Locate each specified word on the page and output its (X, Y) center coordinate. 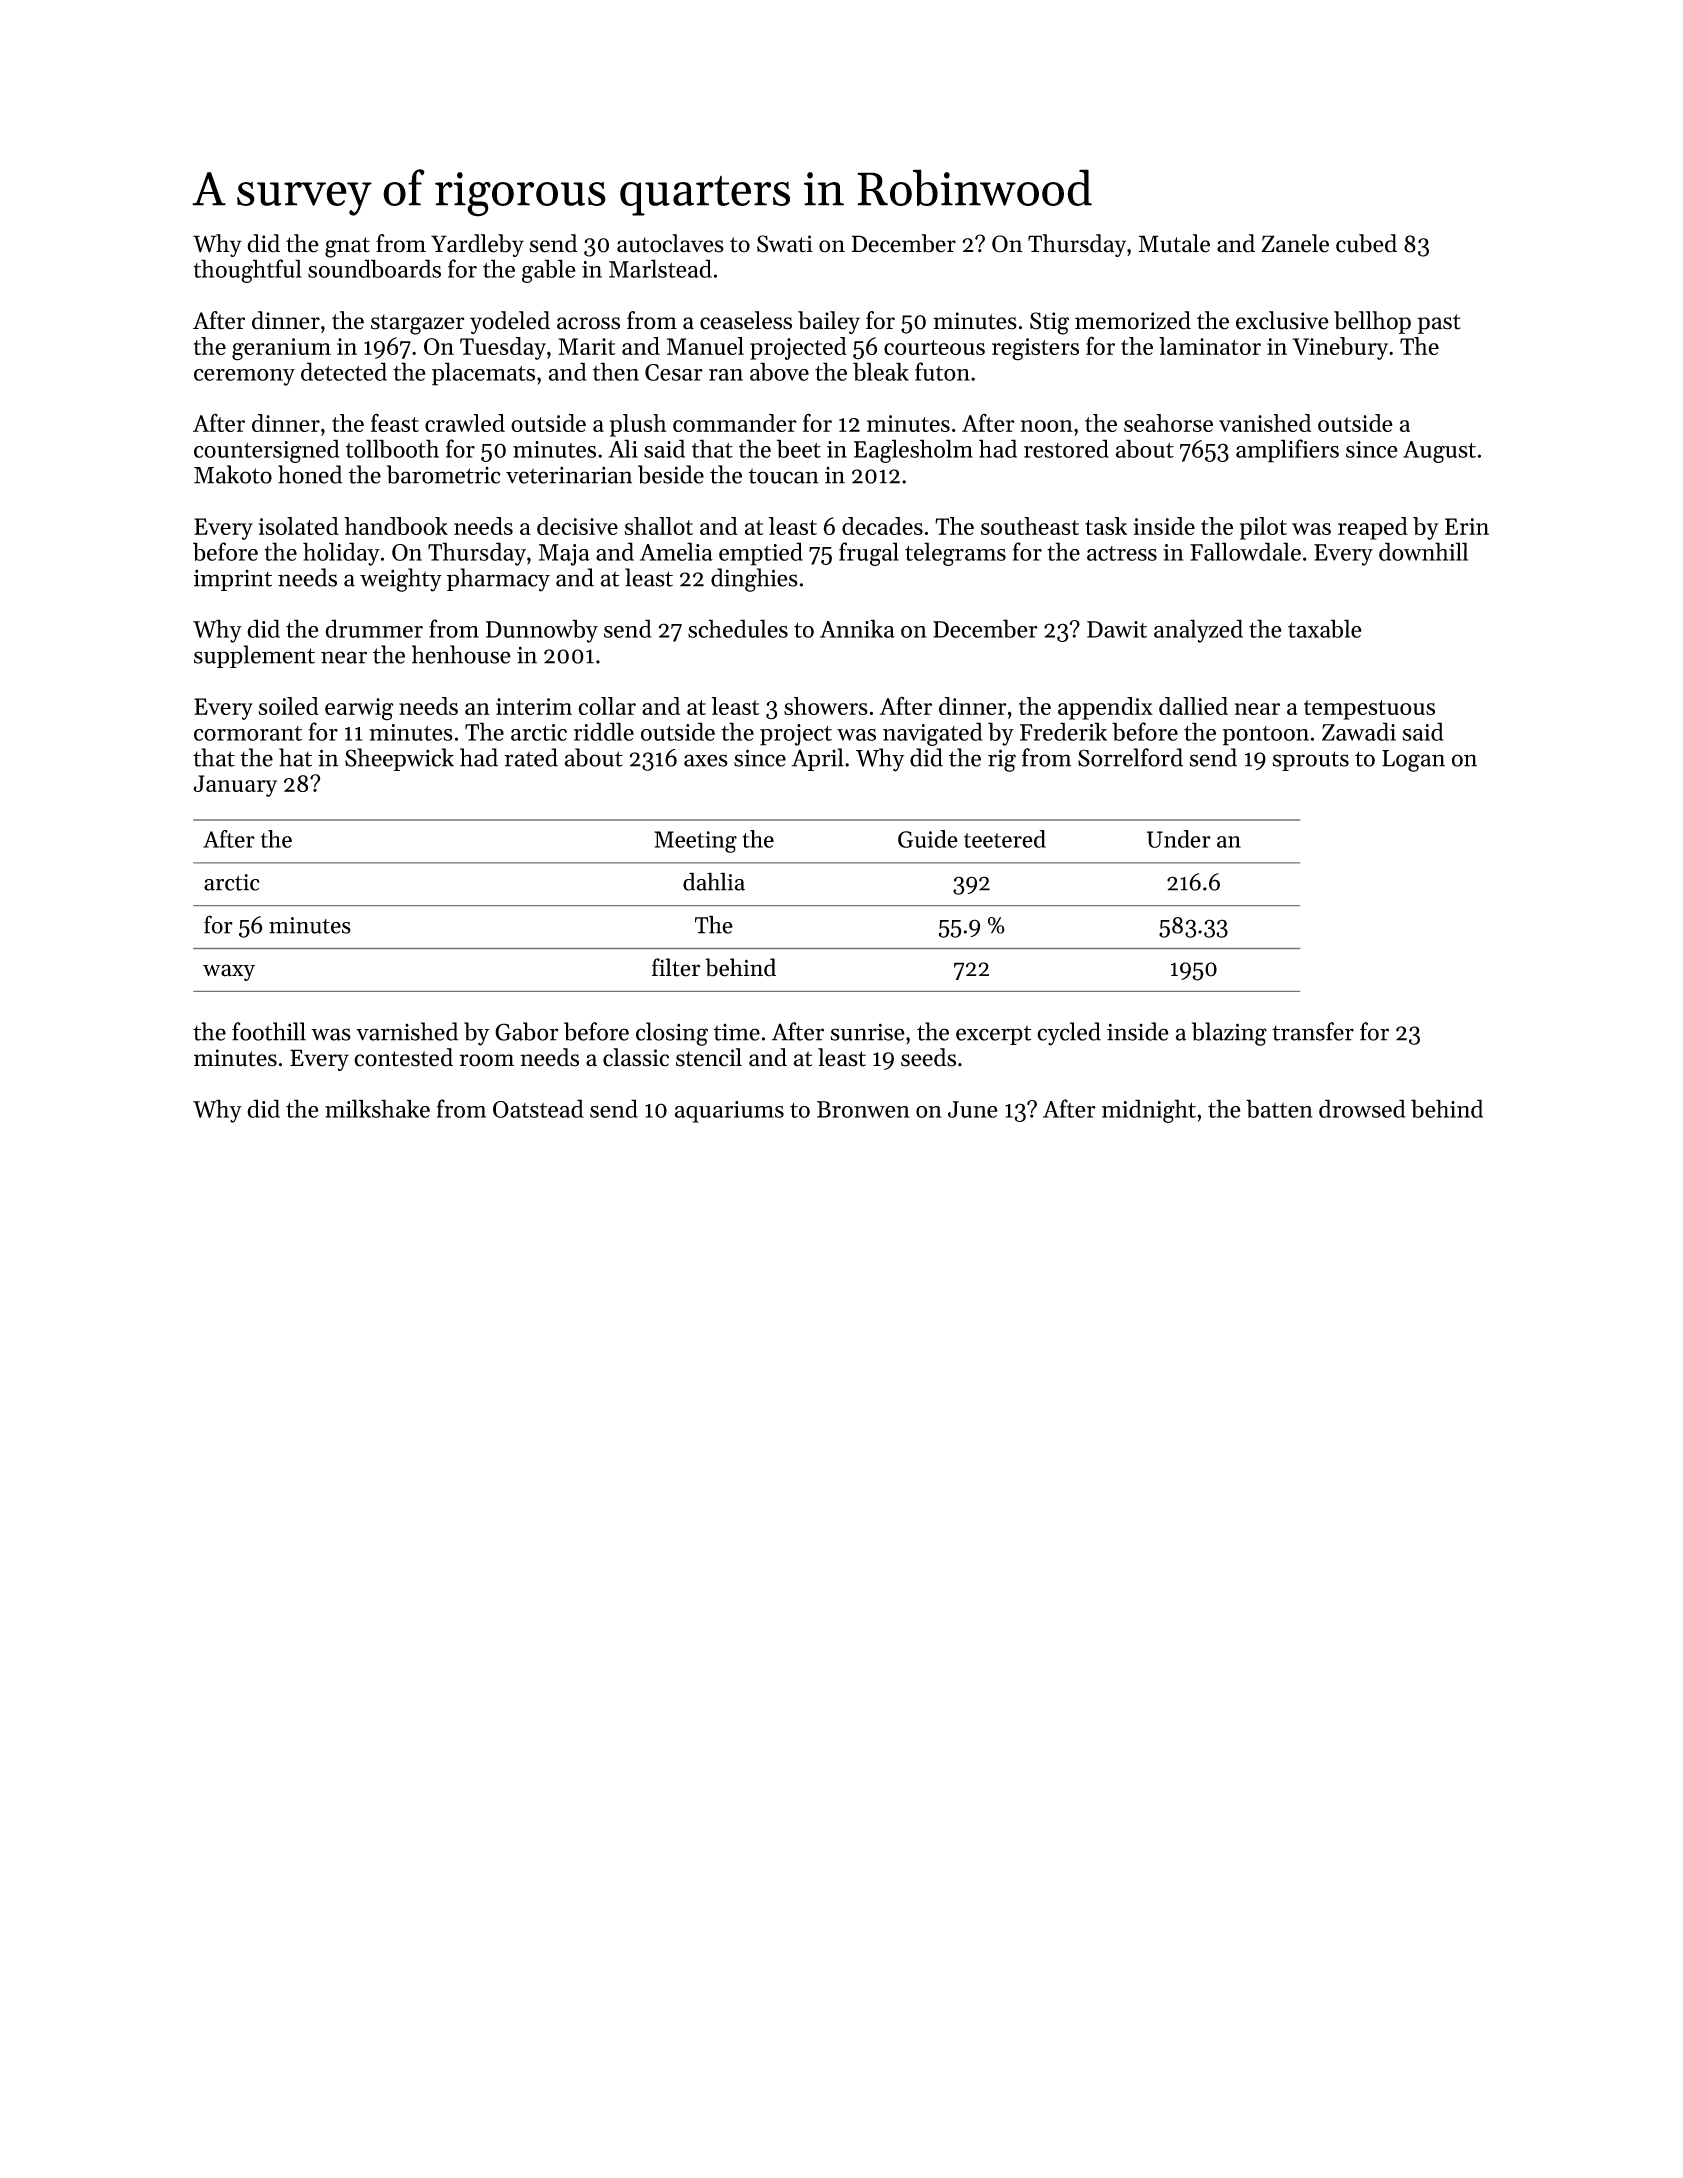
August (1439, 452)
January (235, 786)
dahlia (714, 881)
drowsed (1362, 1108)
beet (799, 448)
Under (1179, 839)
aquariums (729, 1112)
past (1439, 324)
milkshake (377, 1108)
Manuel (705, 346)
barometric (444, 474)
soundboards (374, 268)
